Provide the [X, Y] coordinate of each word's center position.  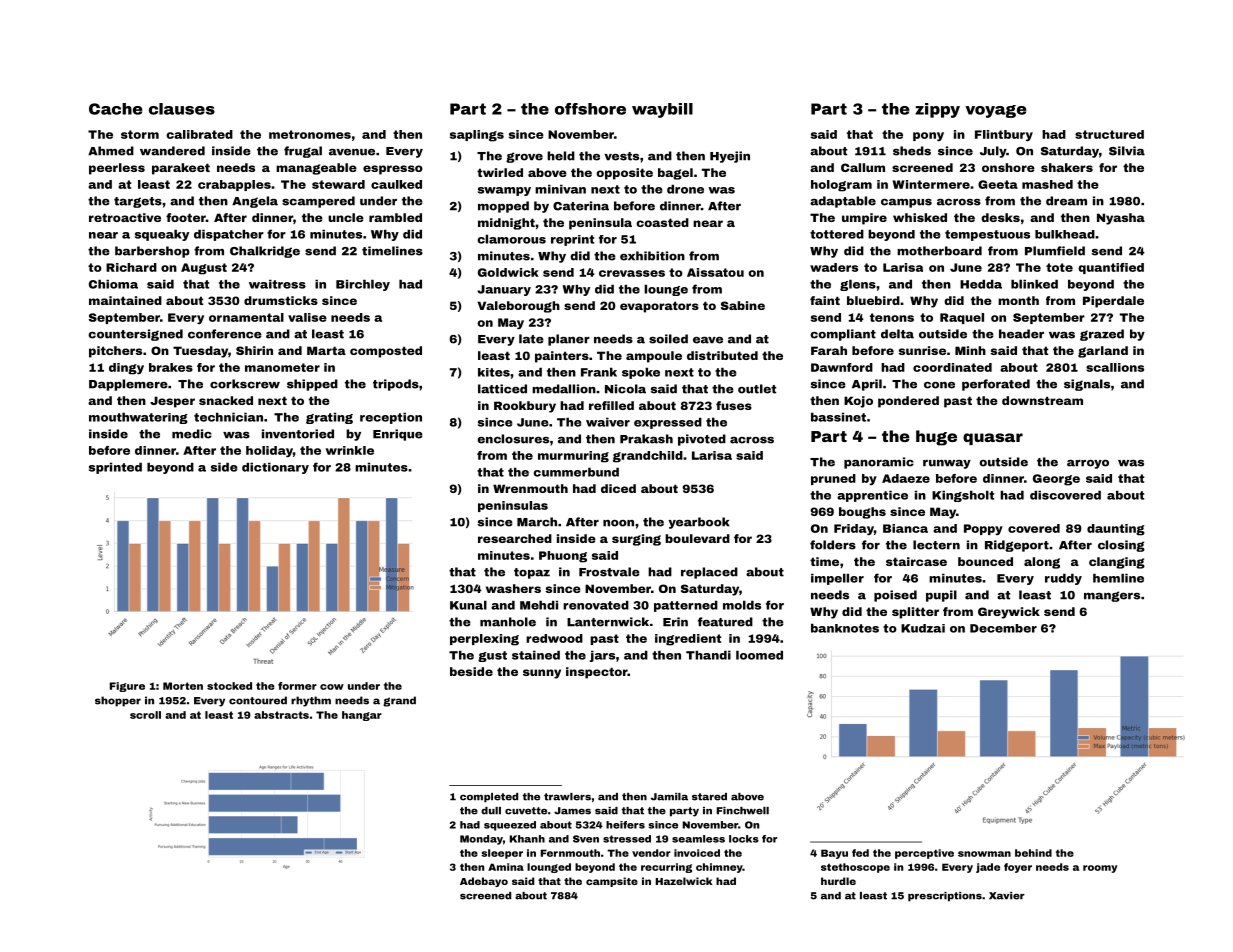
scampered [318, 202]
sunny [542, 674]
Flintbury [1004, 135]
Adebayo [484, 882]
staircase [916, 561]
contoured [258, 700]
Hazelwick [684, 881]
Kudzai [923, 628]
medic [192, 434]
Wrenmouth [530, 488]
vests [621, 156]
